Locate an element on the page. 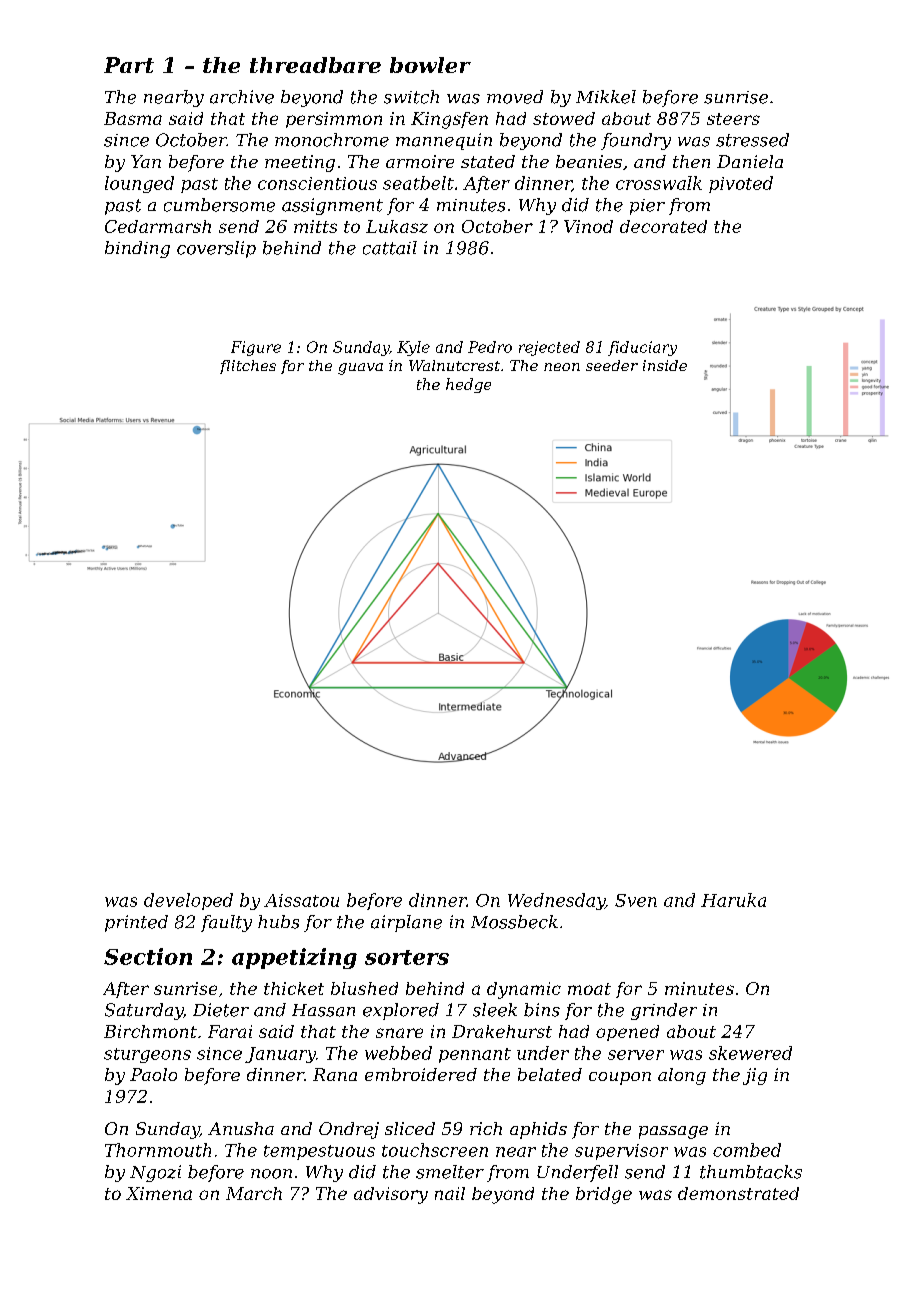  flitches is located at coordinates (248, 367).
